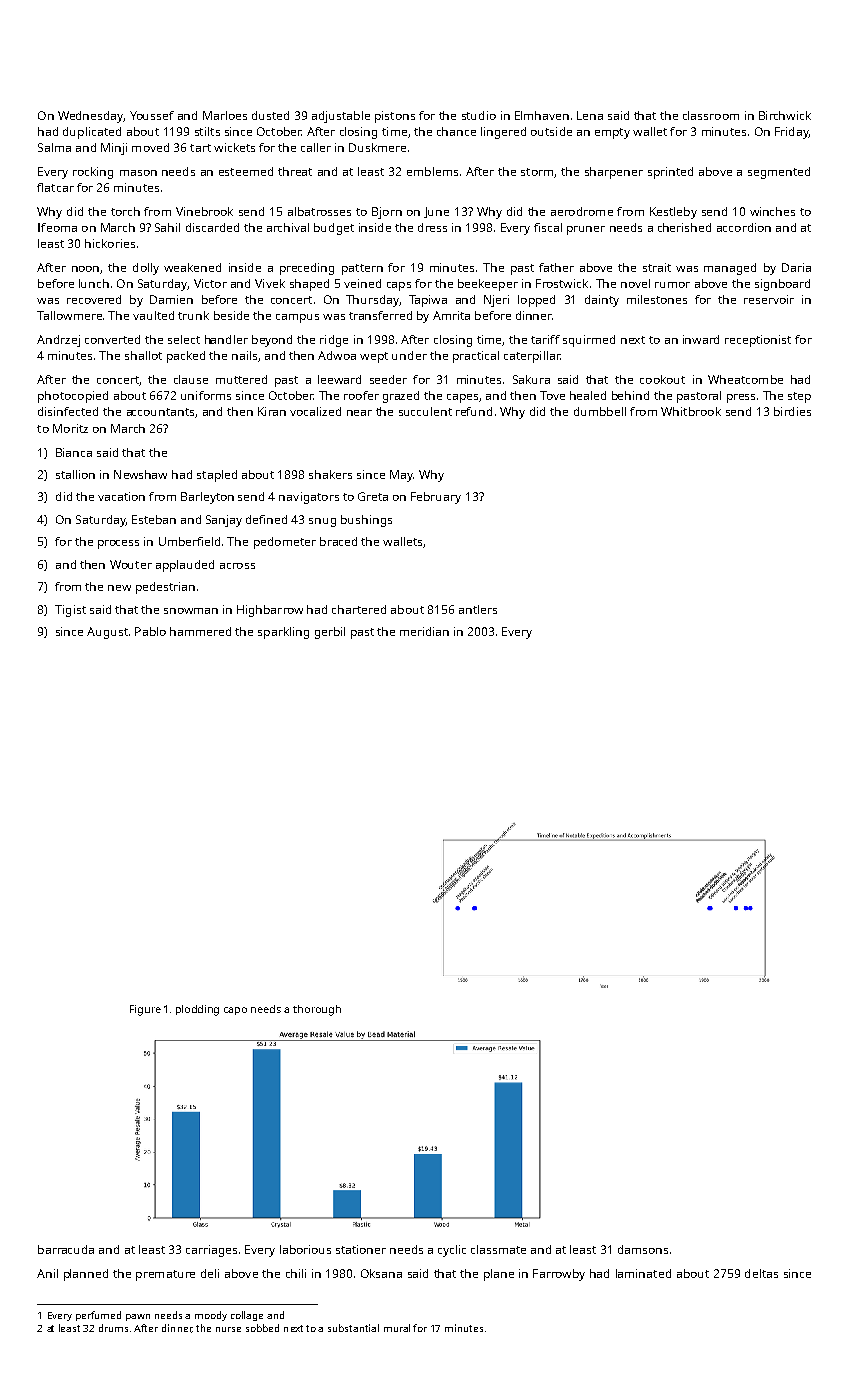  Describe the element at coordinates (270, 283) in the screenshot. I see `Vivek` at that location.
